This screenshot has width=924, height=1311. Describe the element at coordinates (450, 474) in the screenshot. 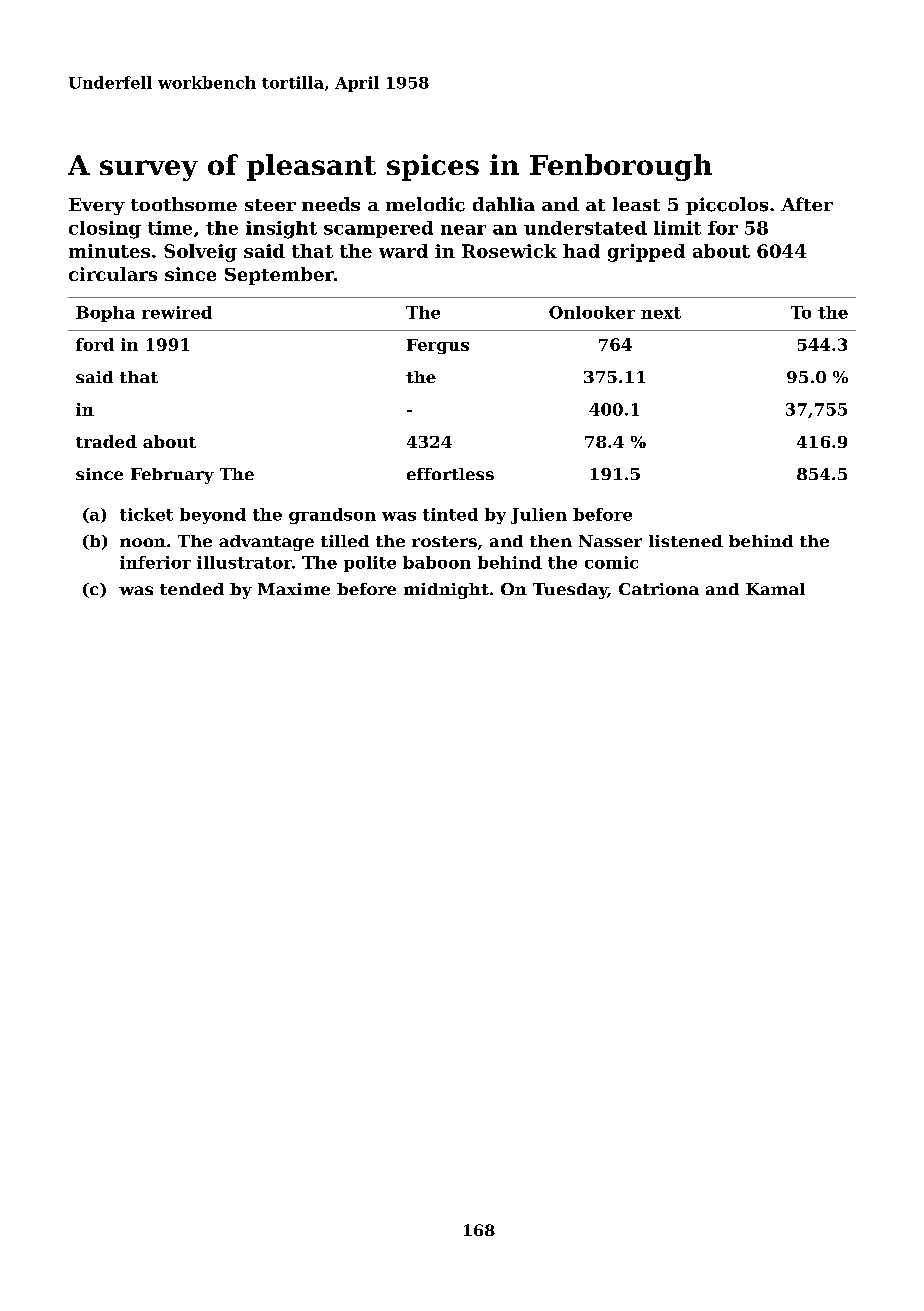

I see `effortless` at that location.
